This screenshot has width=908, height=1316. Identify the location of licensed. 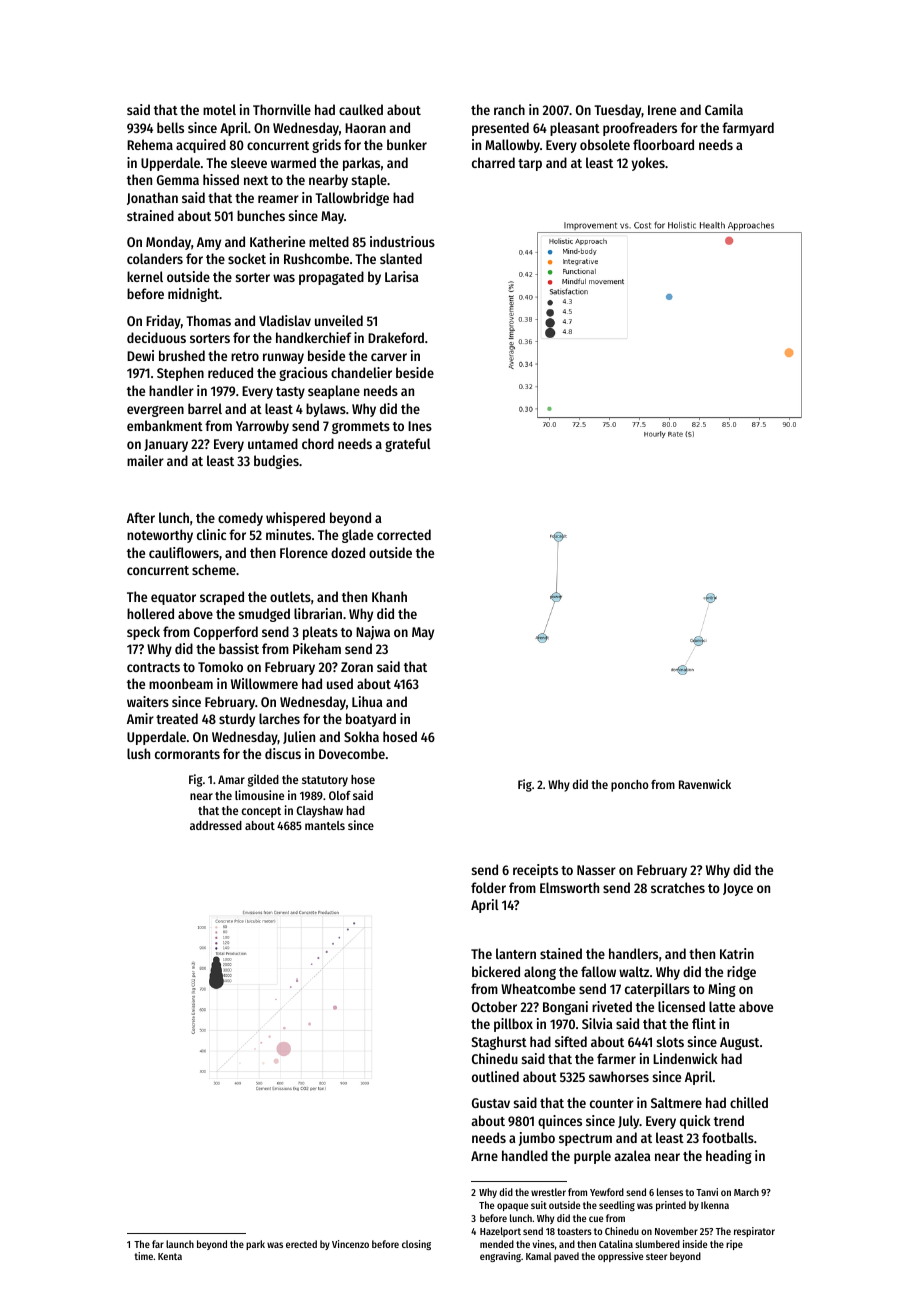
(681, 1006).
